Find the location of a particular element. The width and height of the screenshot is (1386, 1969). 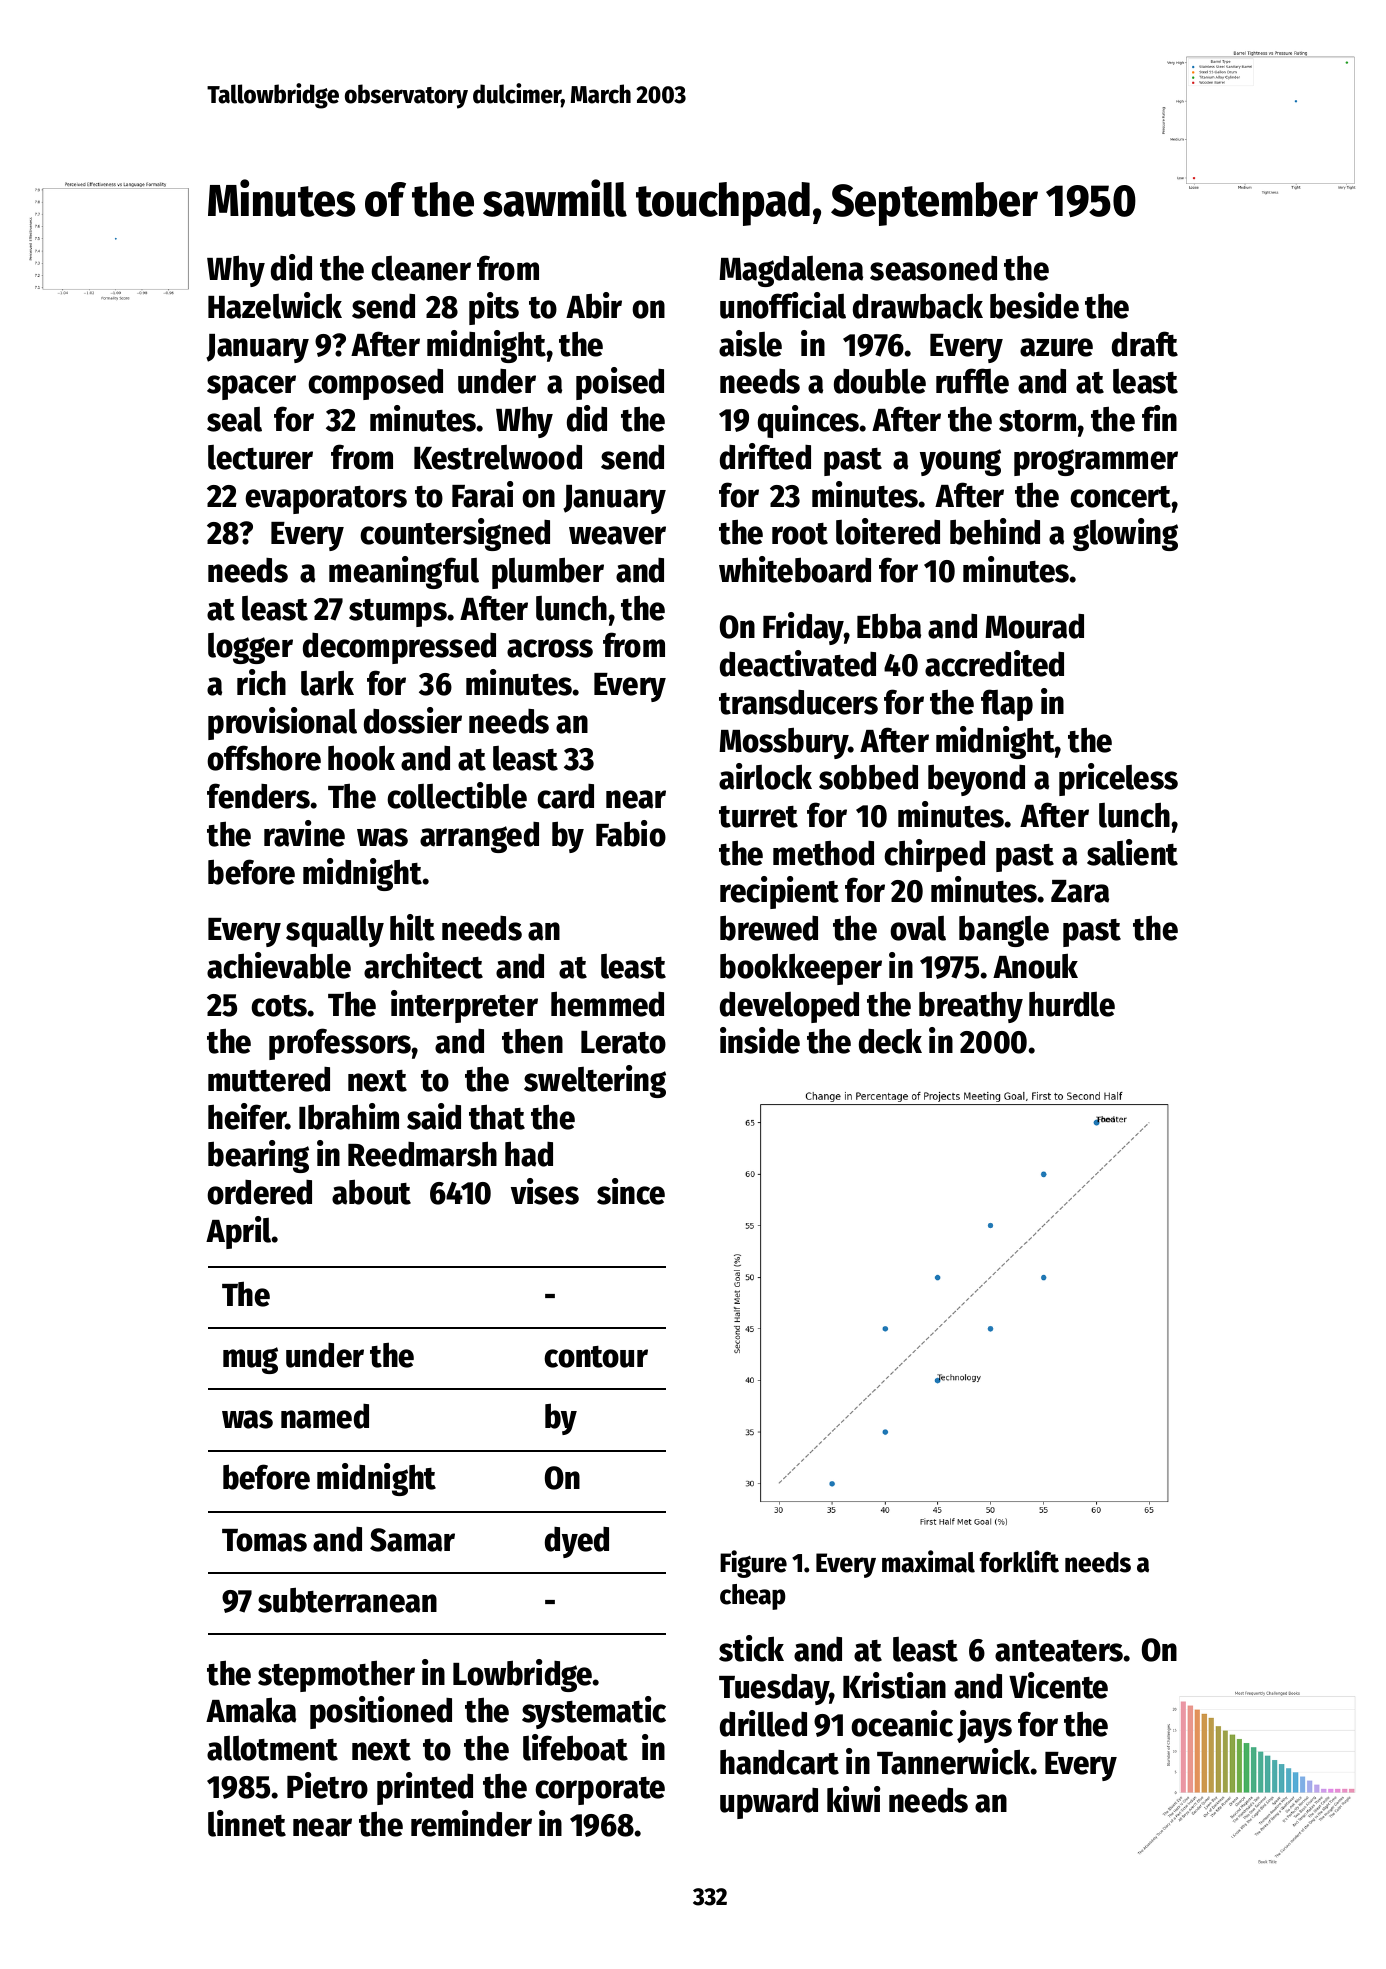

rich is located at coordinates (261, 682).
